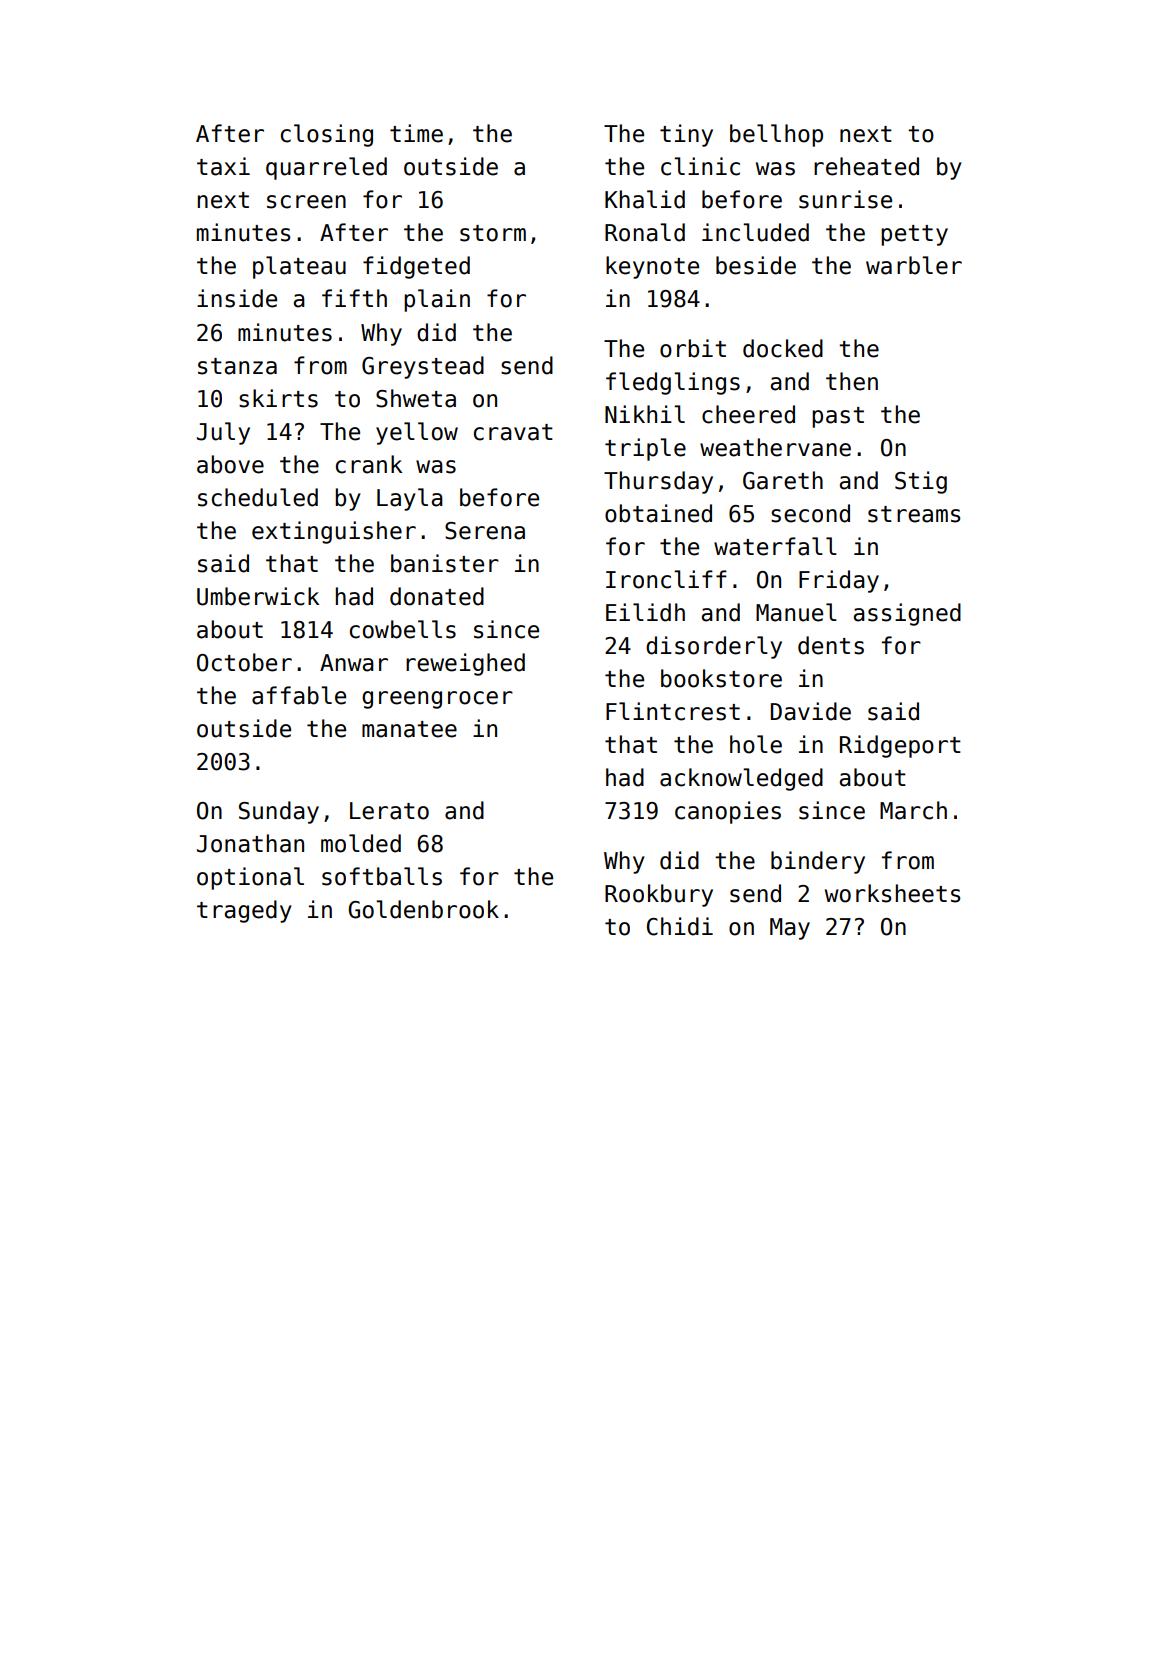 This document has width=1165, height=1654. I want to click on above, so click(230, 464).
